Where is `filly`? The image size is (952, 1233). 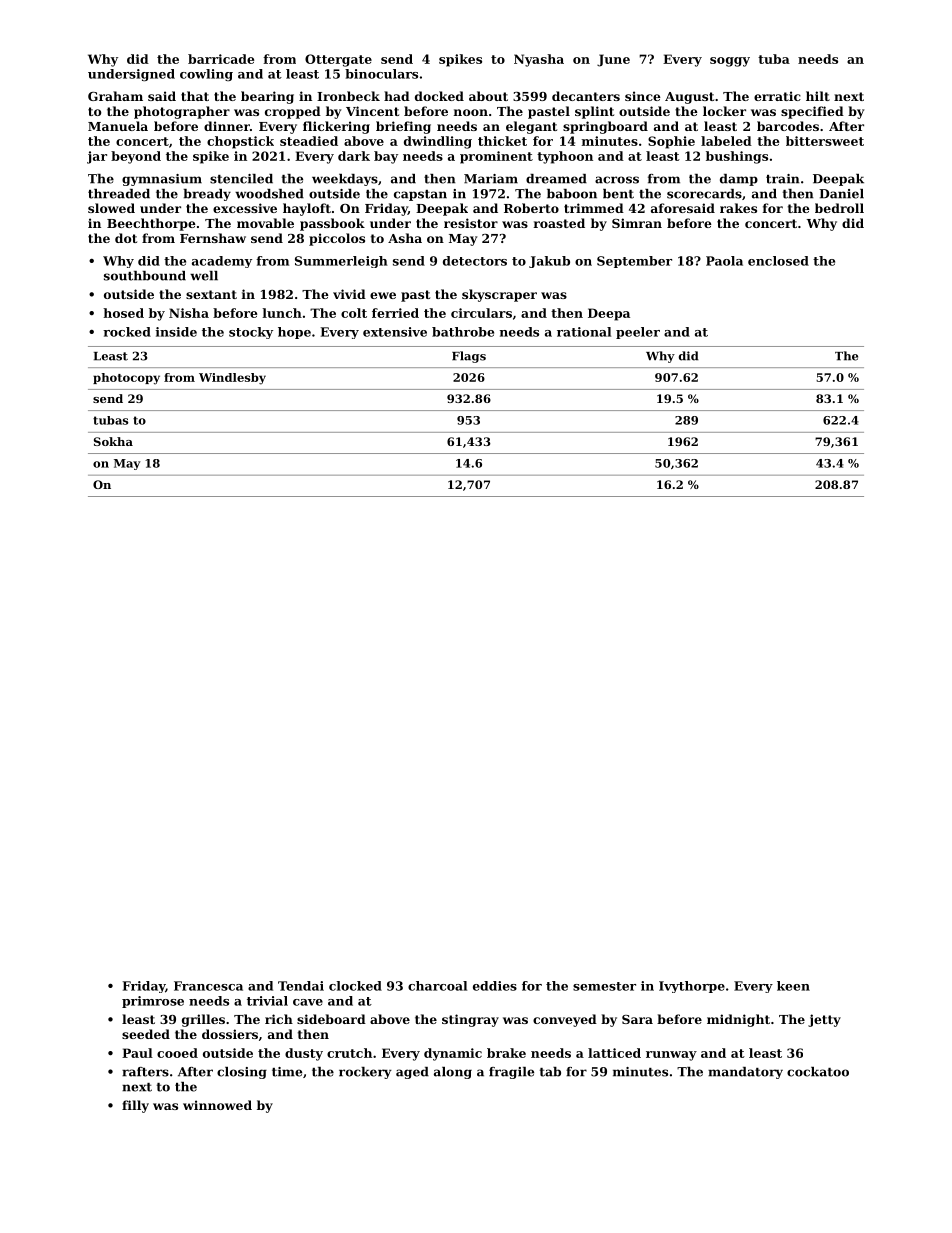
filly is located at coordinates (135, 1106).
